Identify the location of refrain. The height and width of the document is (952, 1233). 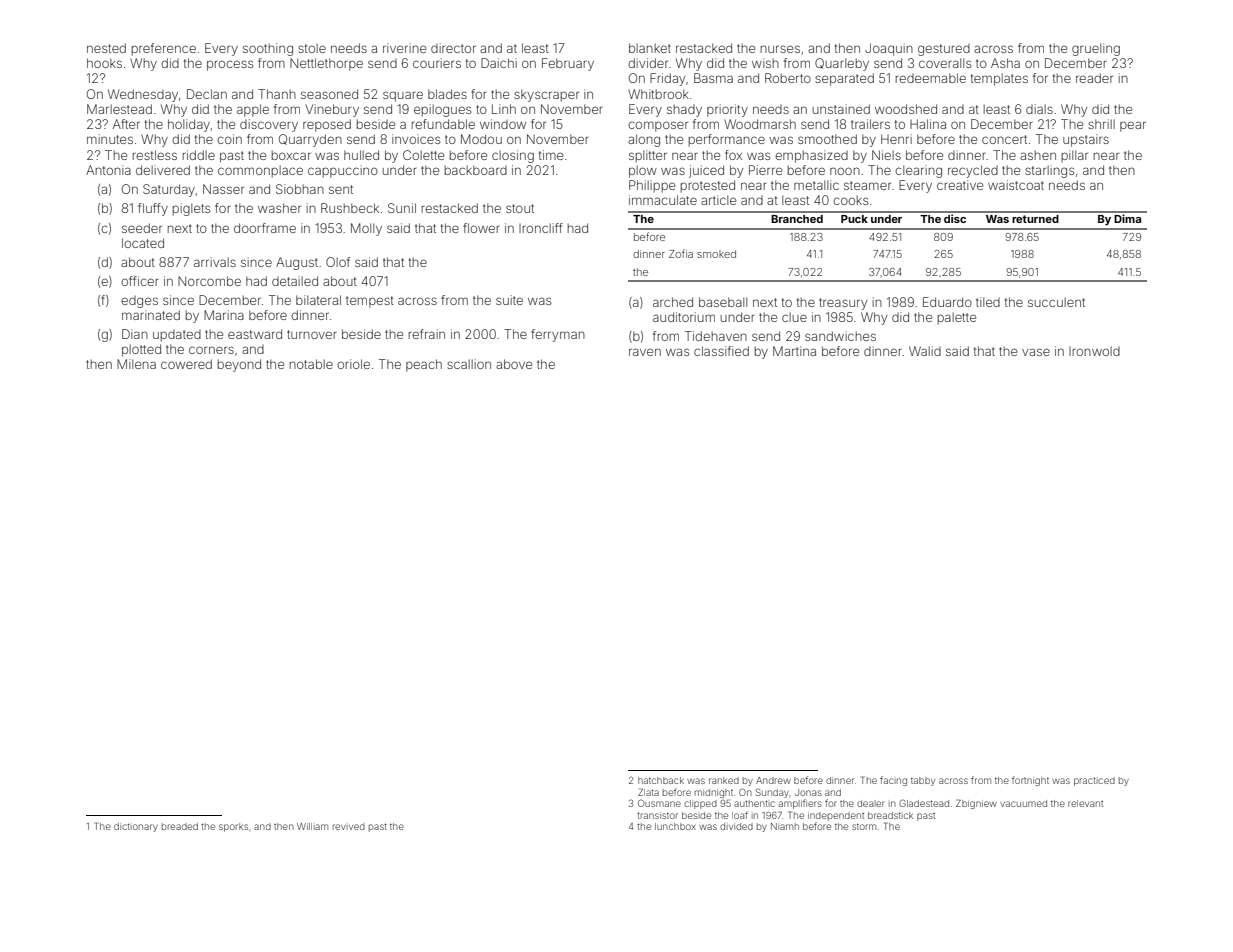
(427, 334).
